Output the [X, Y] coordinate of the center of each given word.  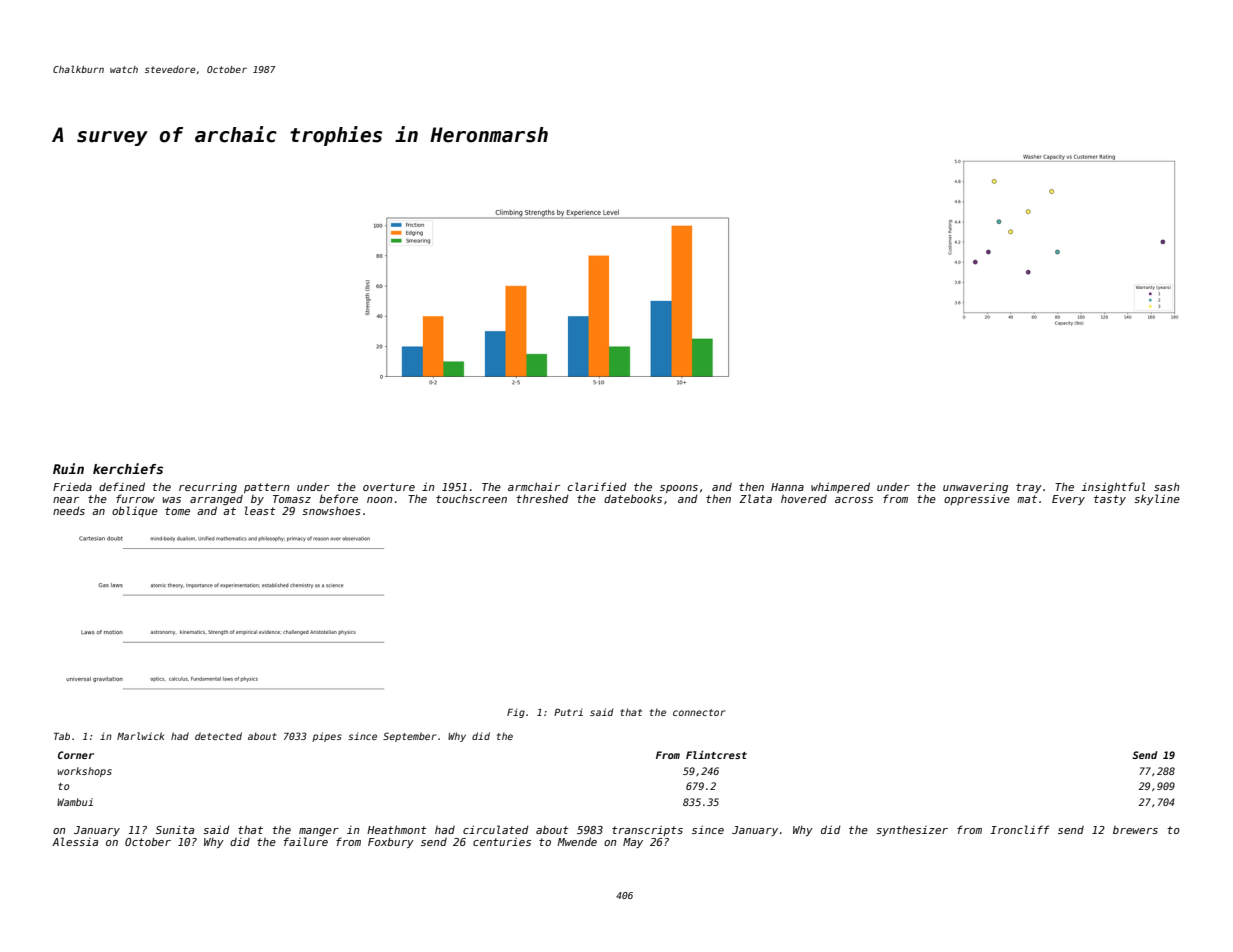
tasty [1110, 500]
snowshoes [331, 510]
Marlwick [140, 736]
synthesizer [912, 830]
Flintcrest [716, 755]
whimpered [840, 487]
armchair [534, 486]
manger [319, 832]
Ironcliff [1019, 829]
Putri [568, 712]
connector [699, 712]
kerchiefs [128, 468]
